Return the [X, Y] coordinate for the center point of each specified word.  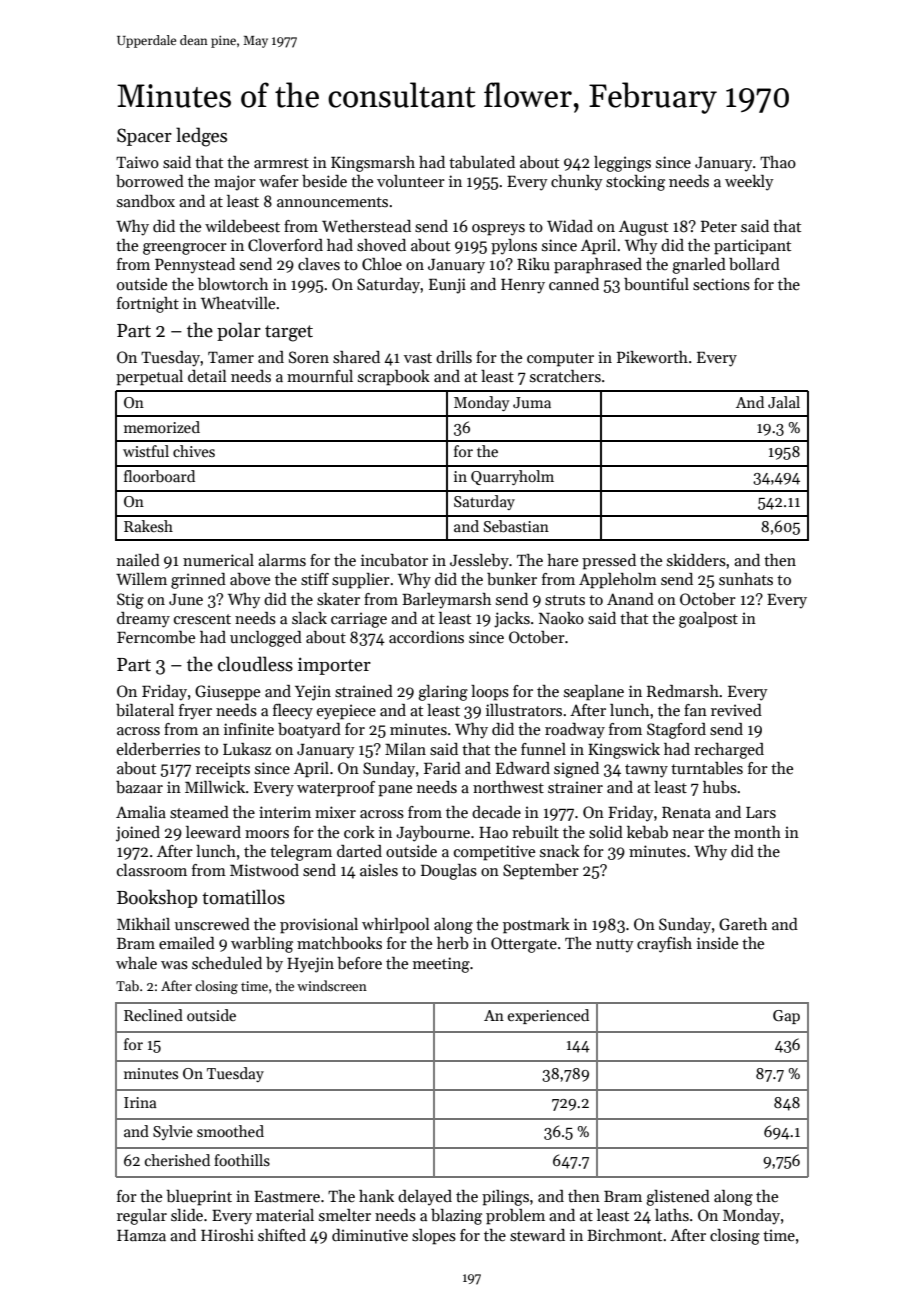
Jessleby [479, 562]
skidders [696, 560]
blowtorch [233, 284]
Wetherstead [366, 226]
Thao [778, 162]
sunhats [746, 579]
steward [537, 1235]
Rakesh [148, 526]
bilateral [145, 710]
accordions [426, 637]
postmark [536, 926]
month [757, 832]
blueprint [199, 1198]
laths [672, 1215]
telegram [301, 853]
